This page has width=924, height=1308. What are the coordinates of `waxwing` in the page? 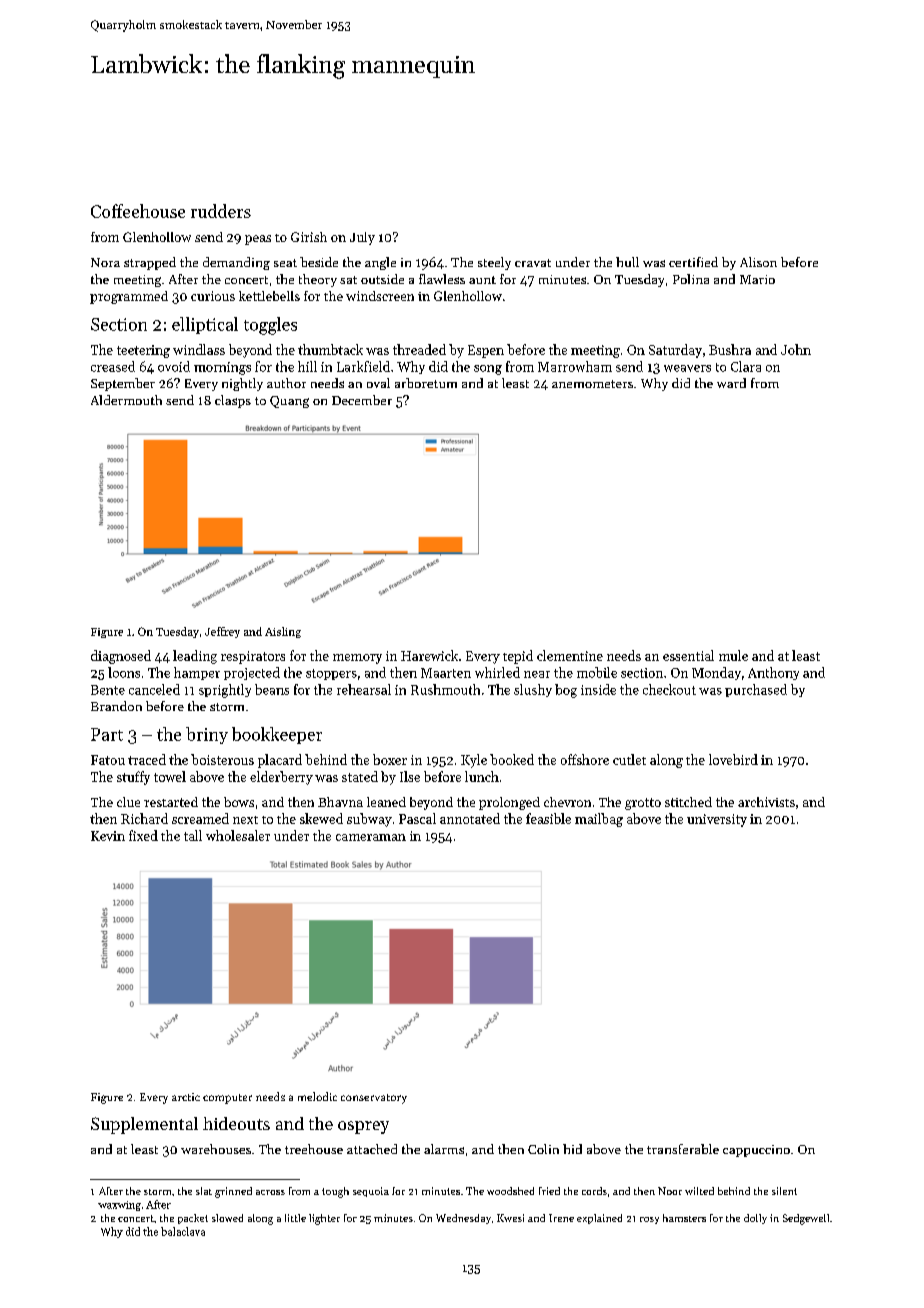 It's located at (119, 1206).
